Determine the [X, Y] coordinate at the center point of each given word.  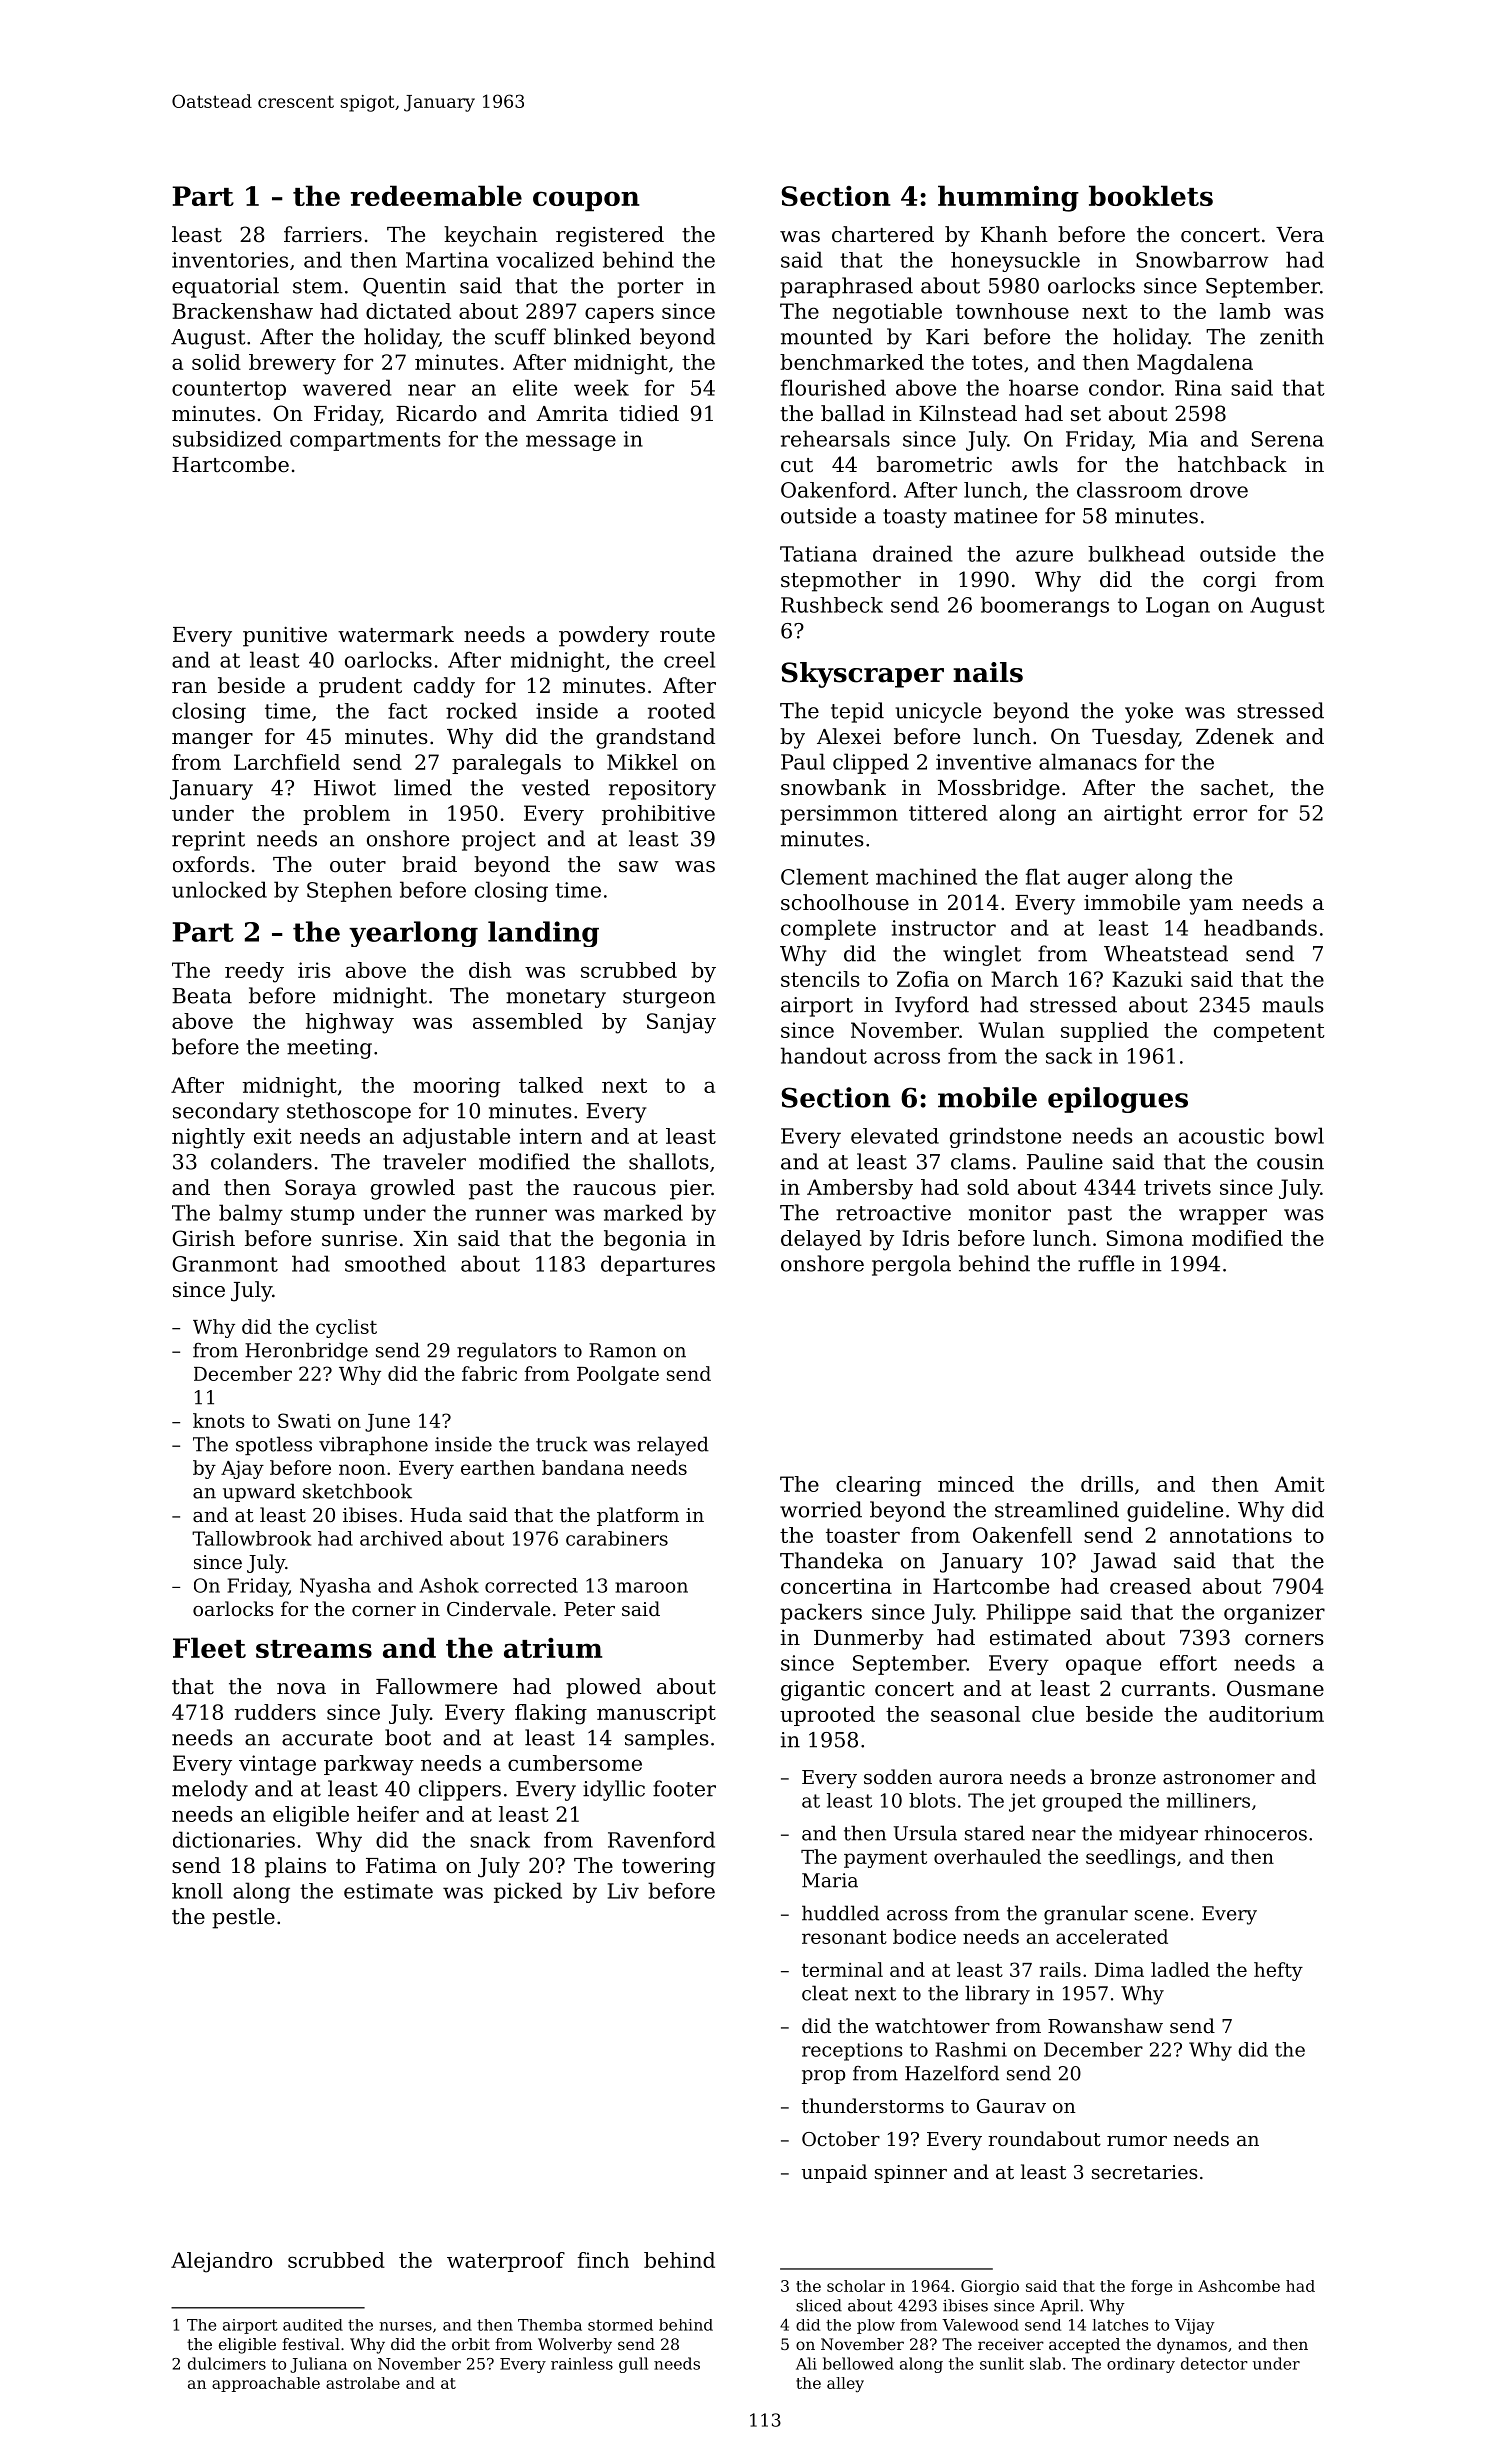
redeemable [436, 195]
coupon [586, 201]
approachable [266, 2384]
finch [603, 2260]
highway [349, 1023]
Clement [825, 876]
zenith [1292, 336]
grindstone [1005, 1137]
